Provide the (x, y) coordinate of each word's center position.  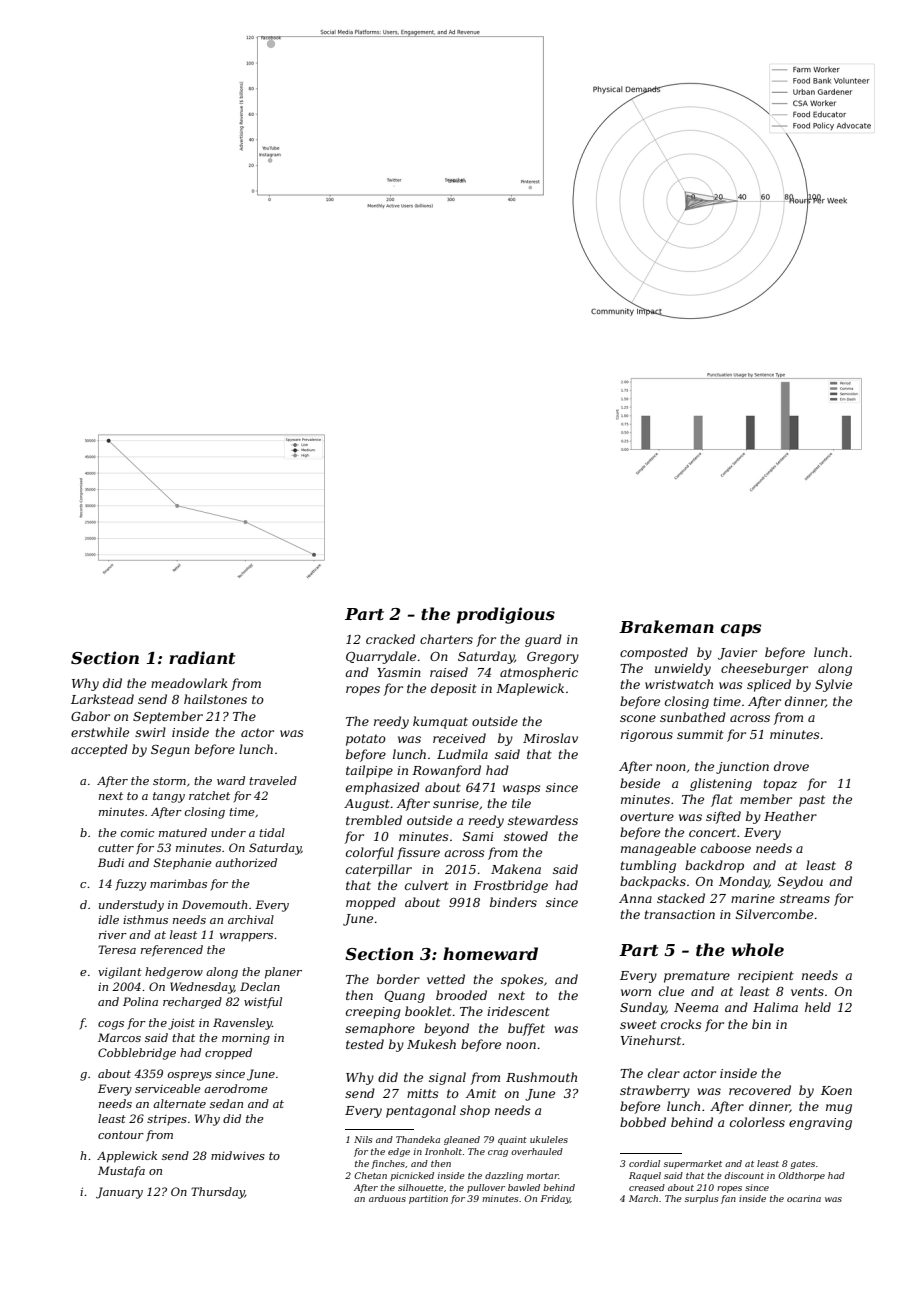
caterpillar (379, 870)
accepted (99, 750)
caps (741, 630)
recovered (760, 1090)
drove (791, 766)
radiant (202, 658)
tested (365, 1044)
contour (121, 1135)
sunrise (456, 803)
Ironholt (443, 1151)
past (812, 801)
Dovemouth (214, 904)
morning (246, 1039)
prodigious (506, 615)
